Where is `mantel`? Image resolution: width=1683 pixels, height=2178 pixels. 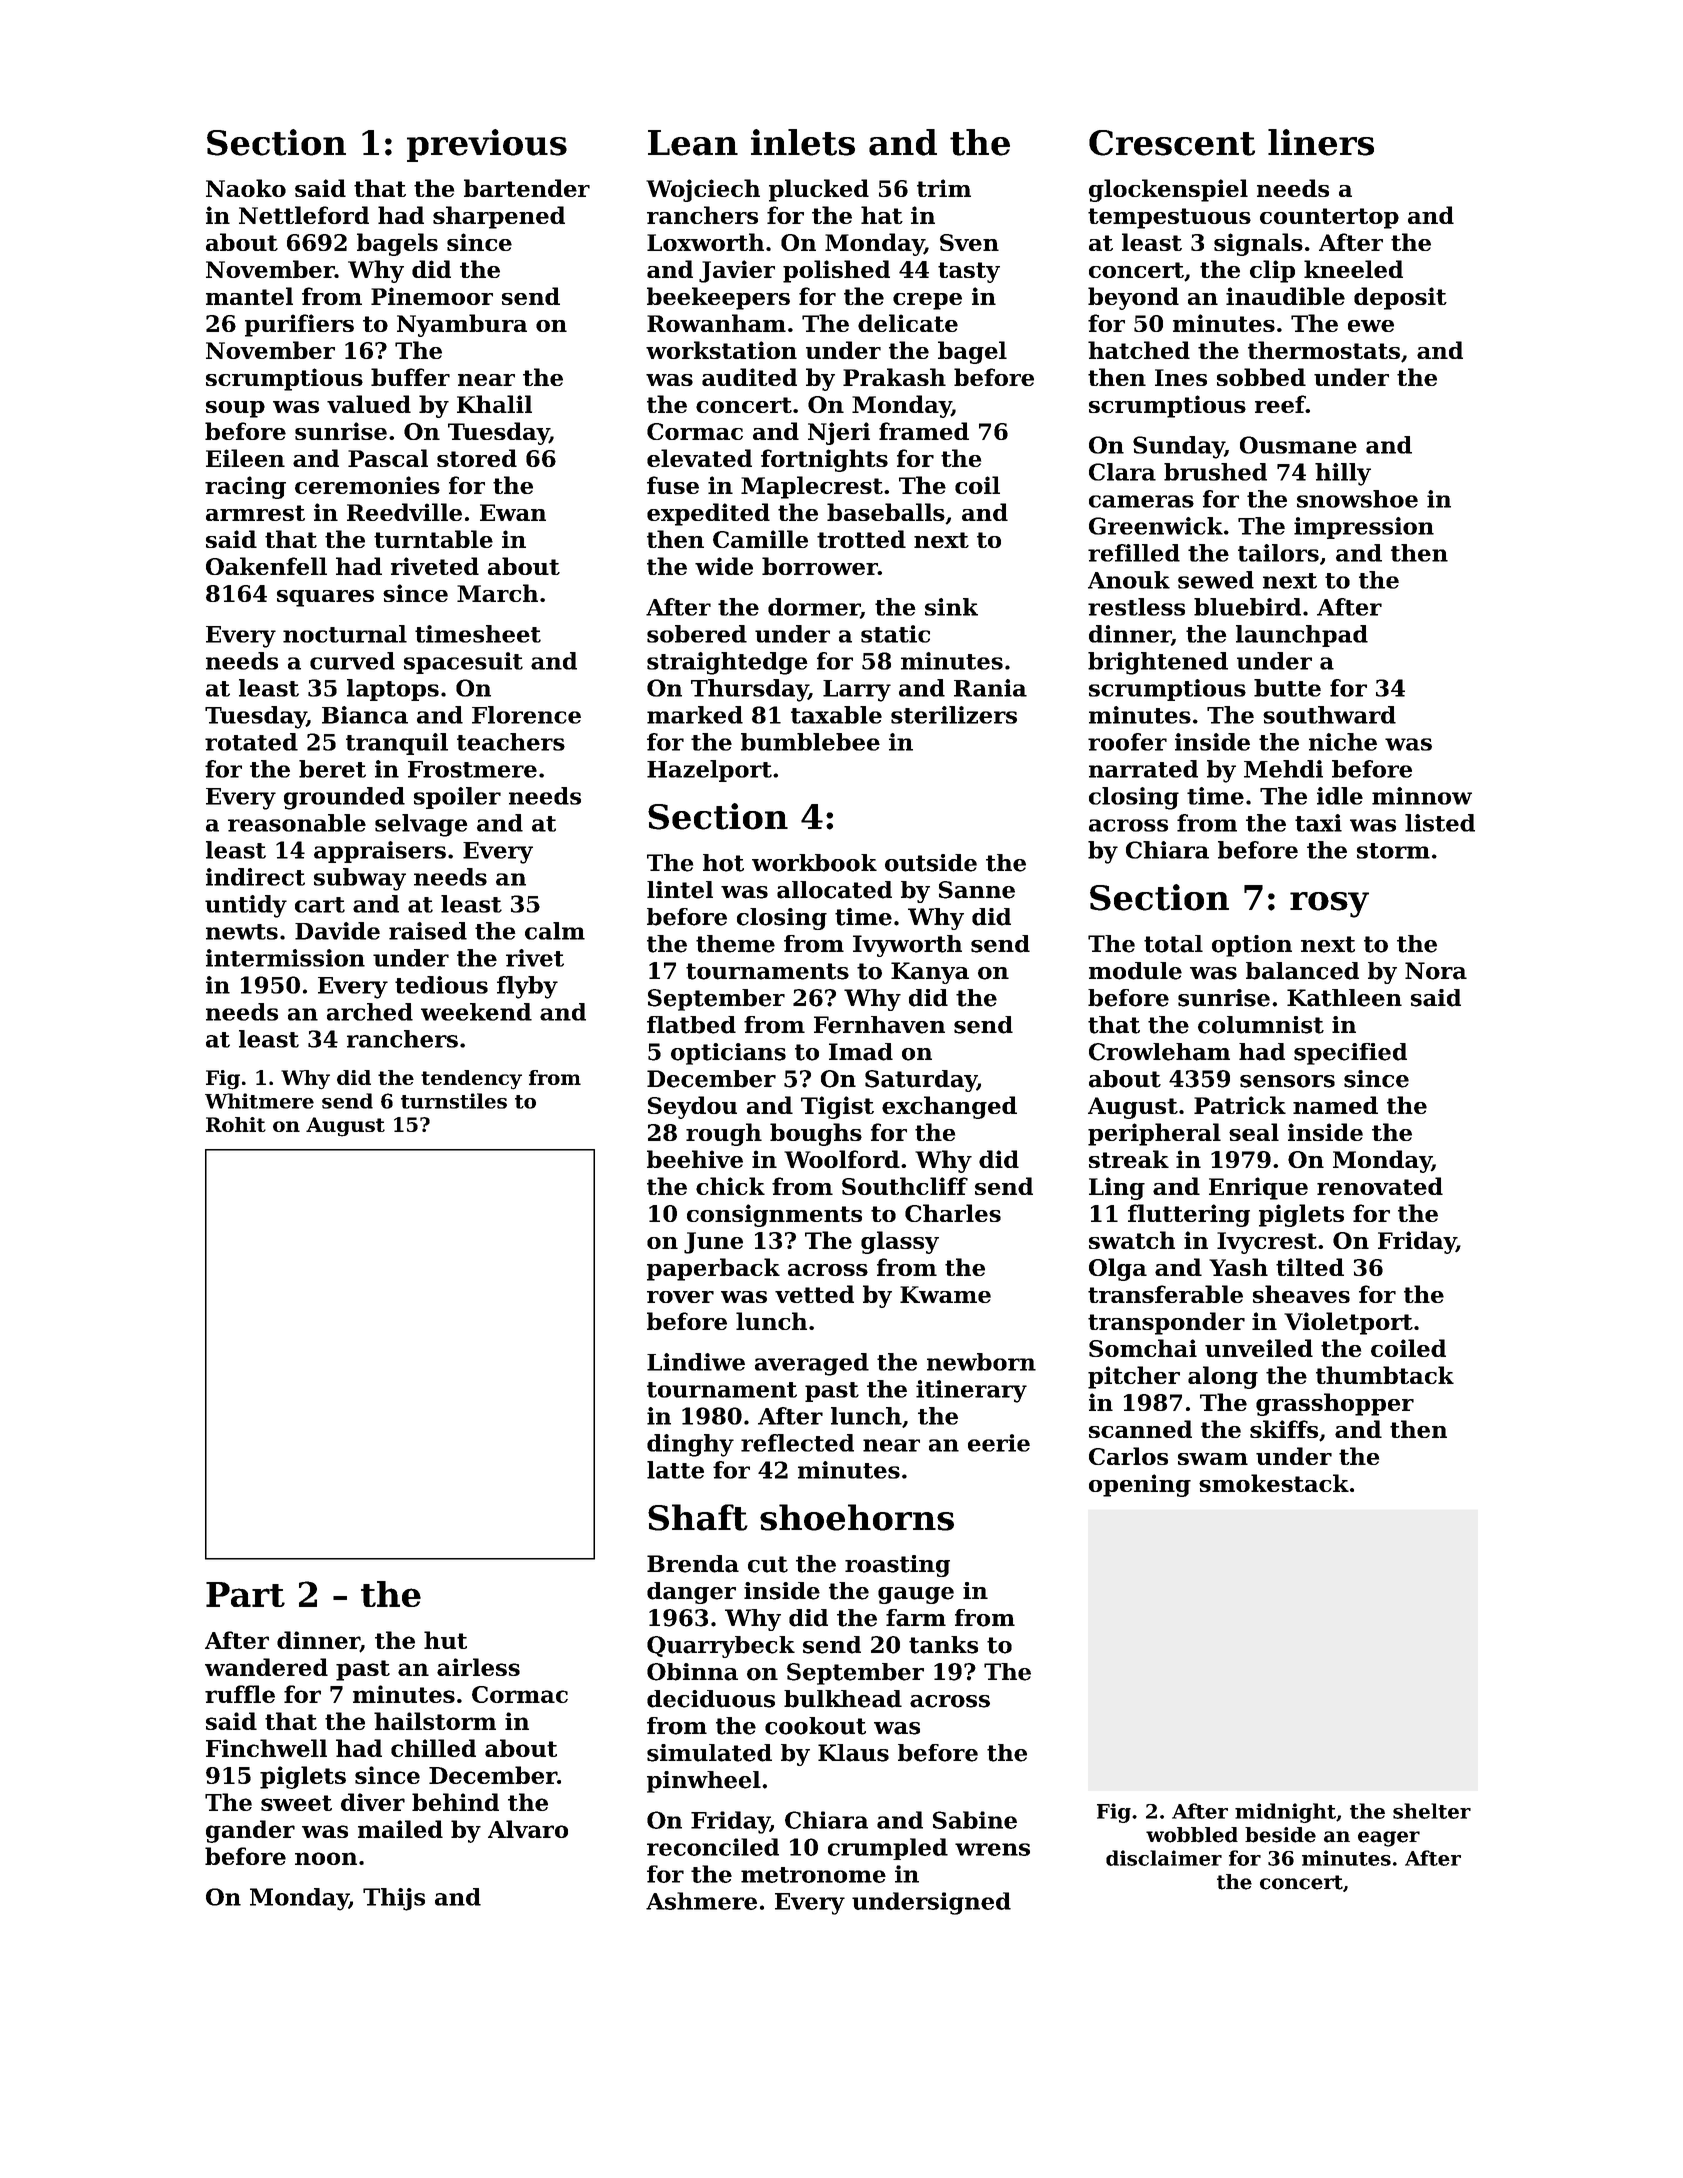
mantel is located at coordinates (249, 296).
